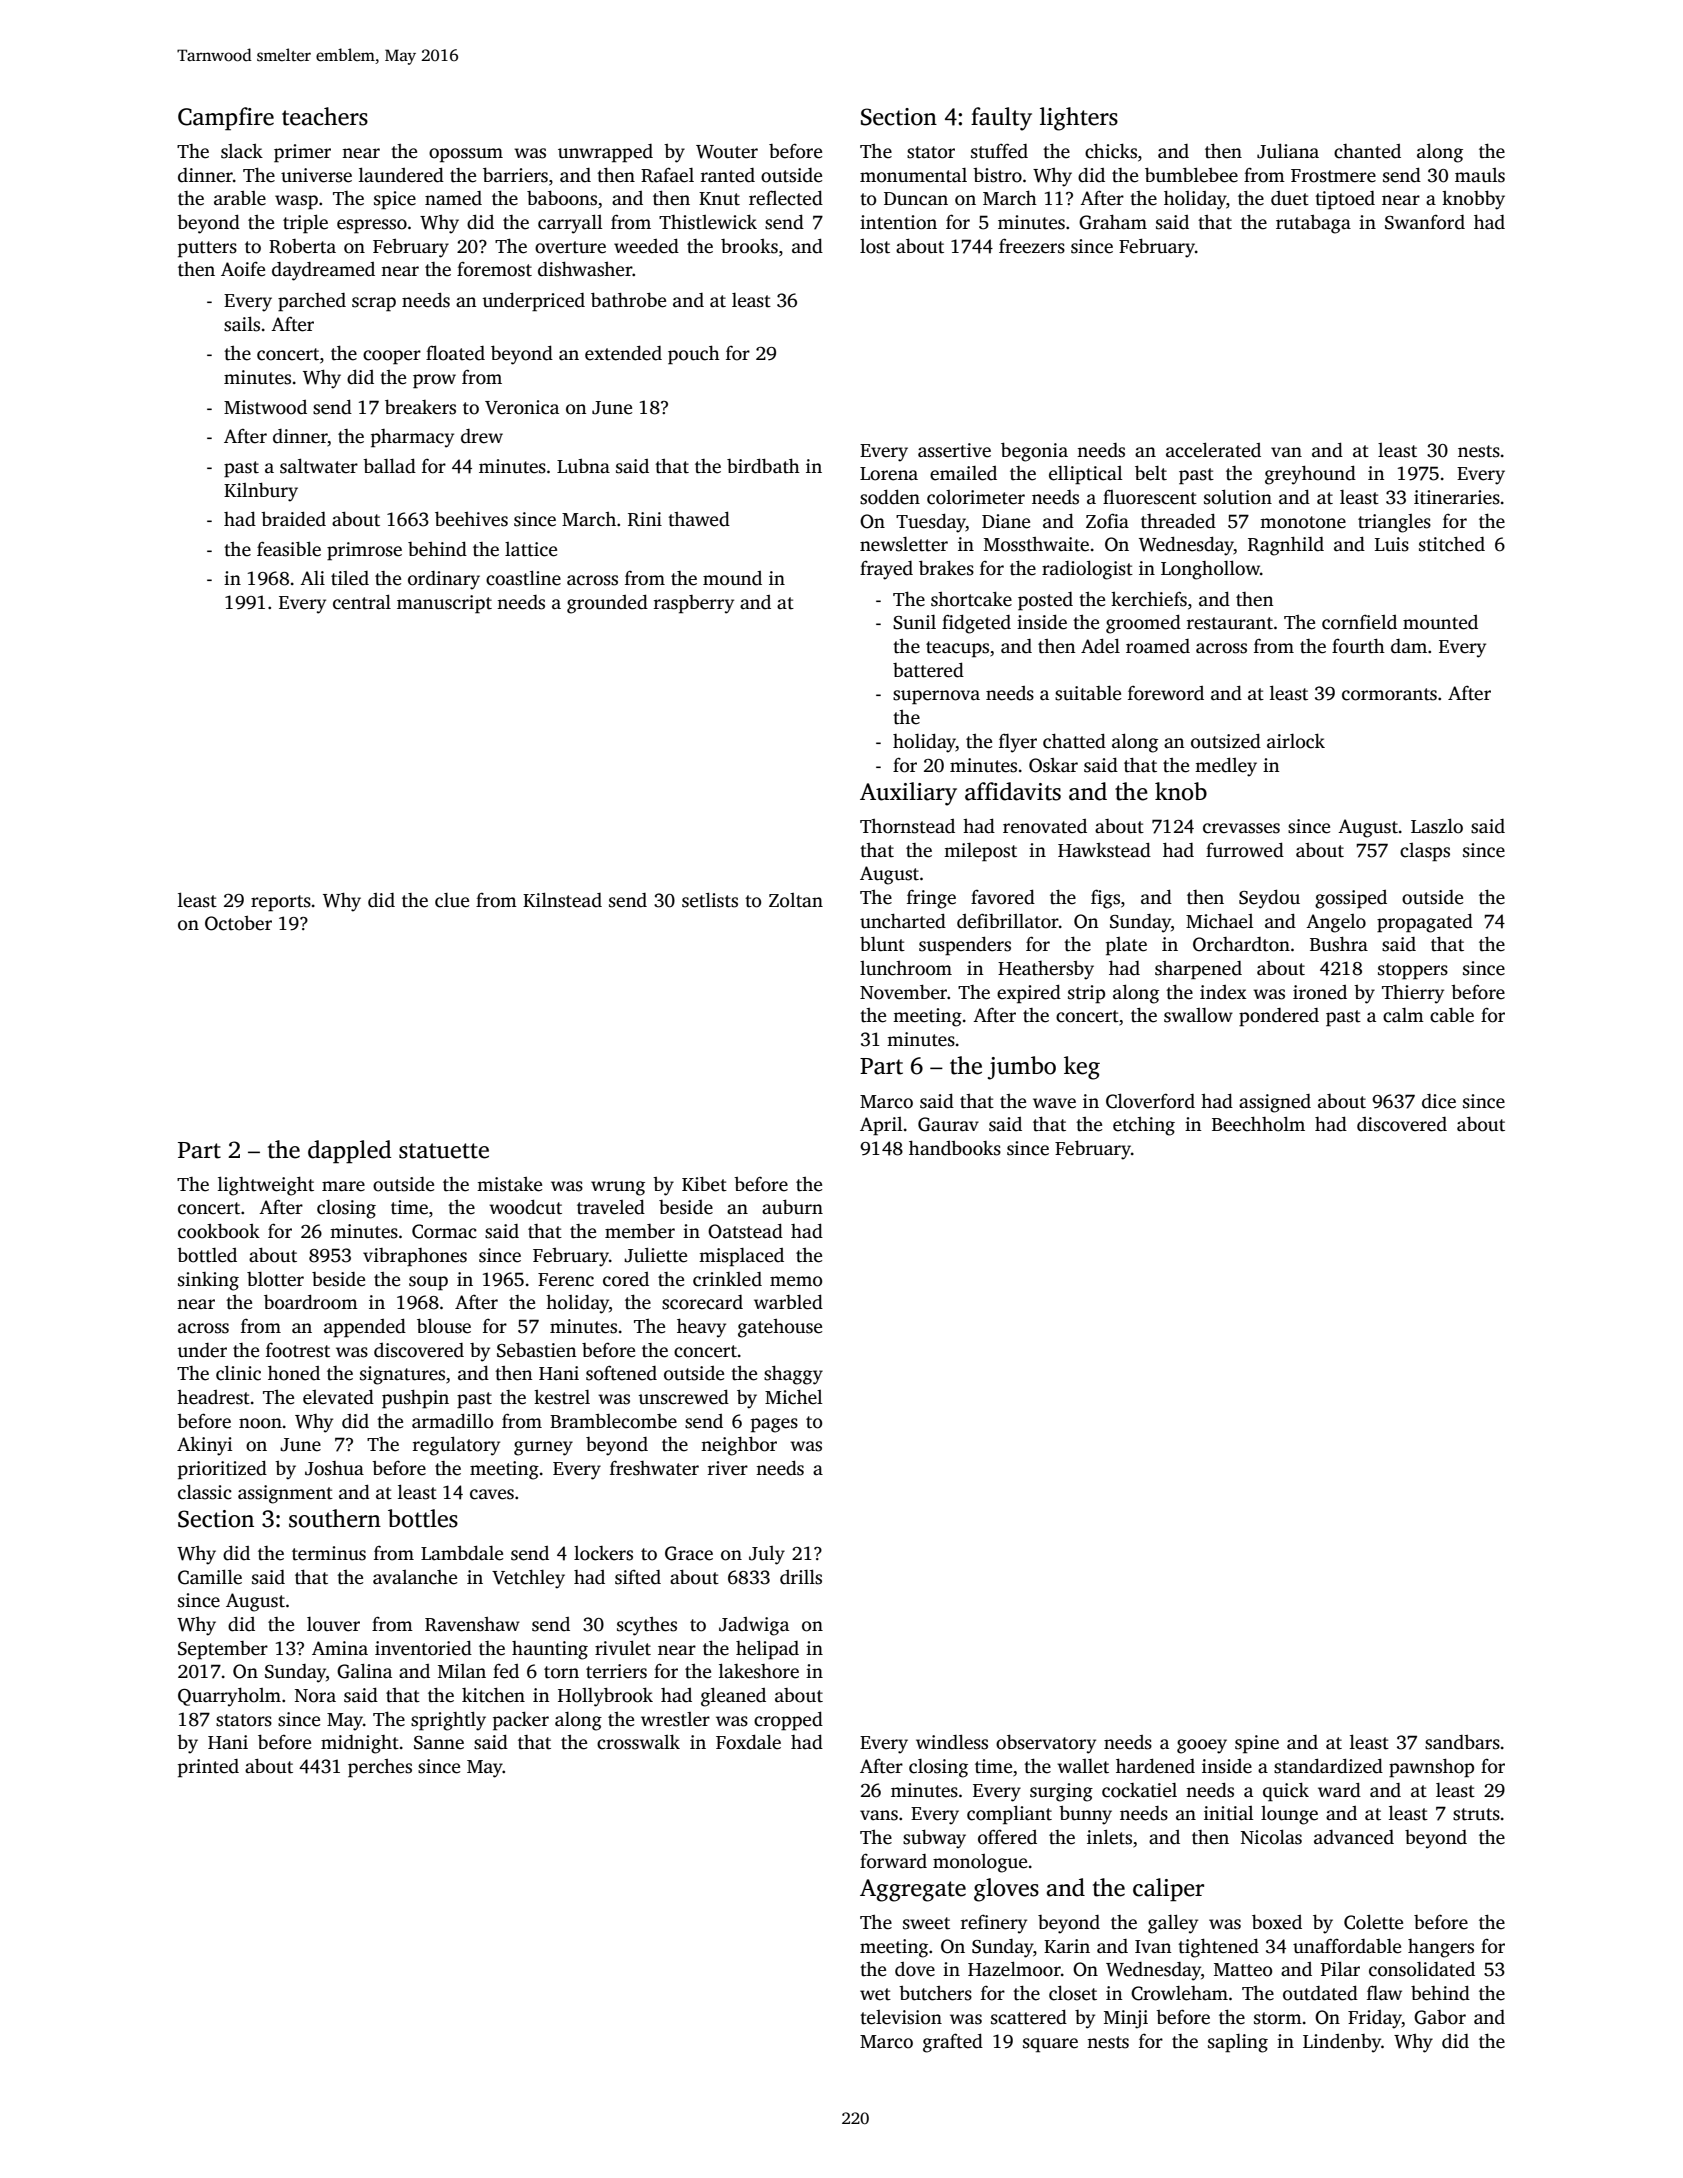 This page has width=1683, height=2178. I want to click on sapling, so click(1238, 2043).
